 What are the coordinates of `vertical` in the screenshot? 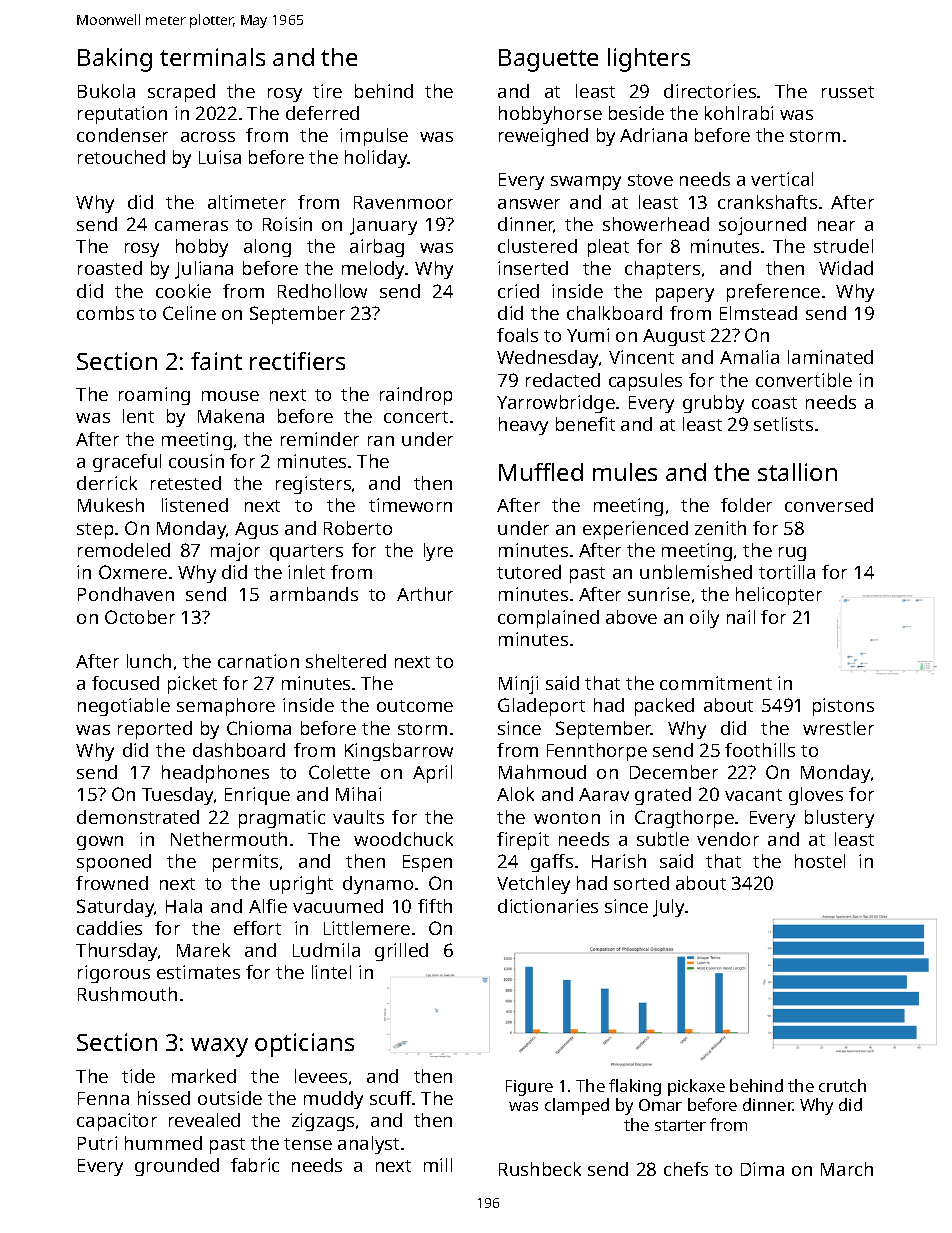 It's located at (782, 179).
